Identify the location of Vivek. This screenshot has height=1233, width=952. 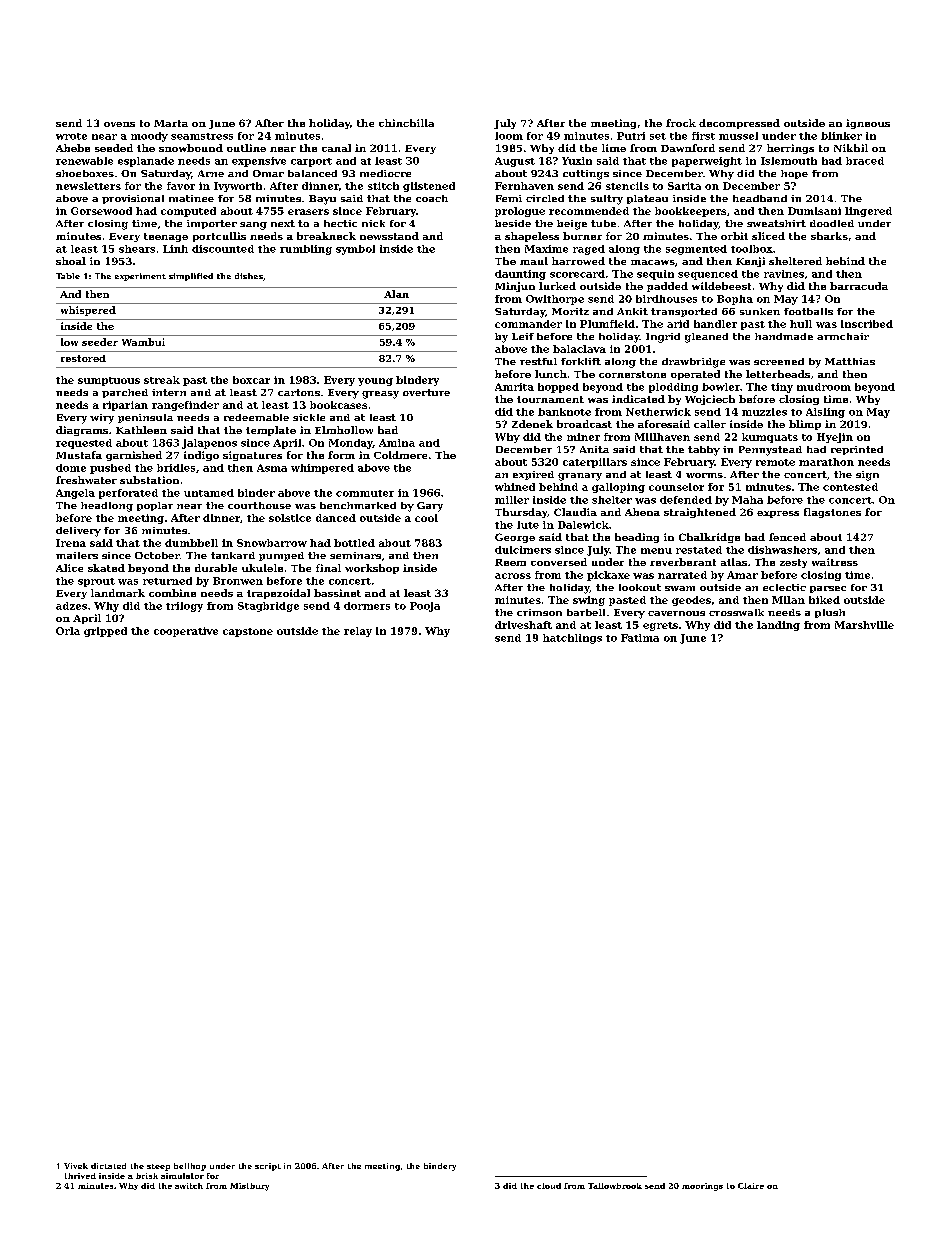
(76, 1166).
